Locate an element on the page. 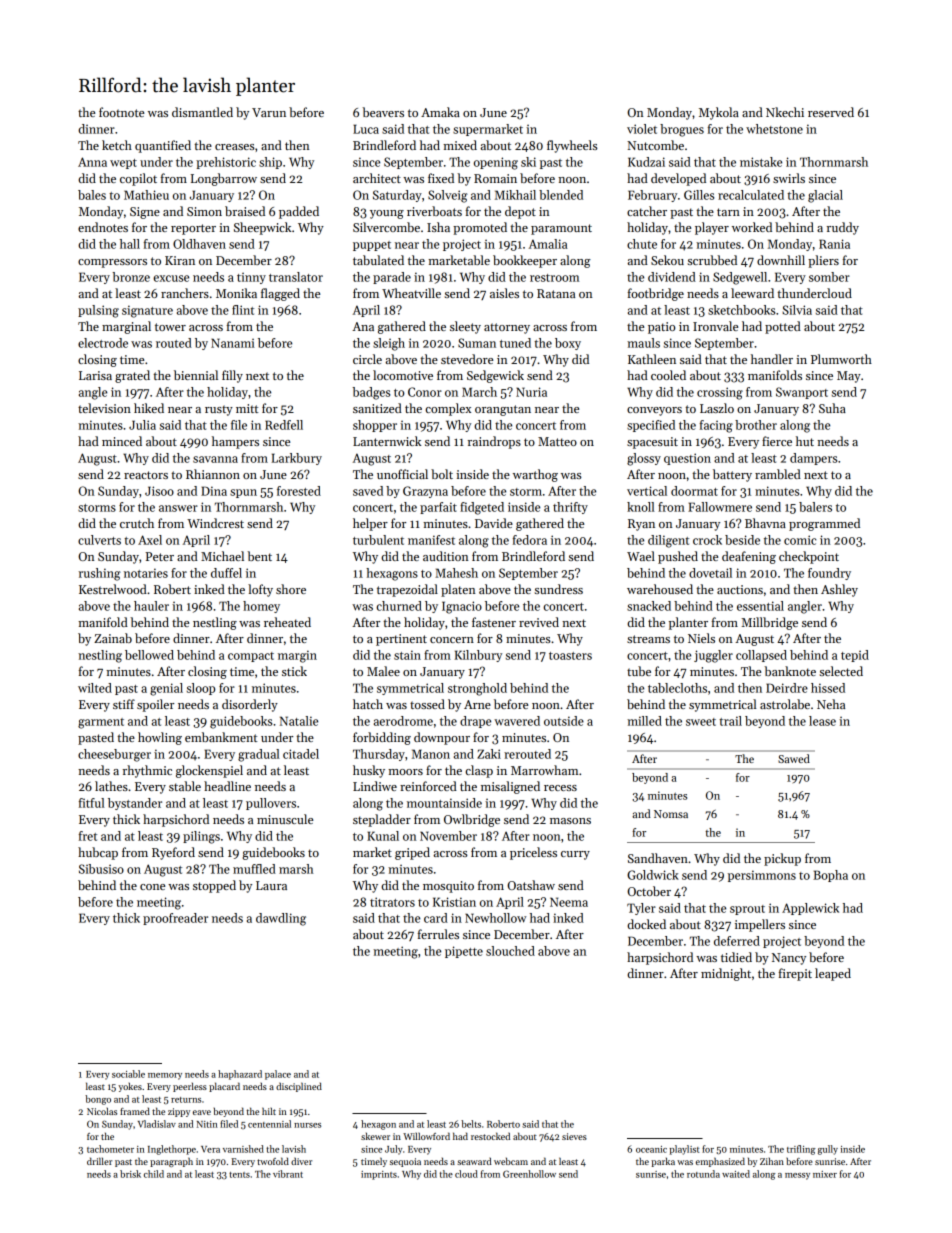 The image size is (952, 1233). Vera is located at coordinates (210, 1149).
